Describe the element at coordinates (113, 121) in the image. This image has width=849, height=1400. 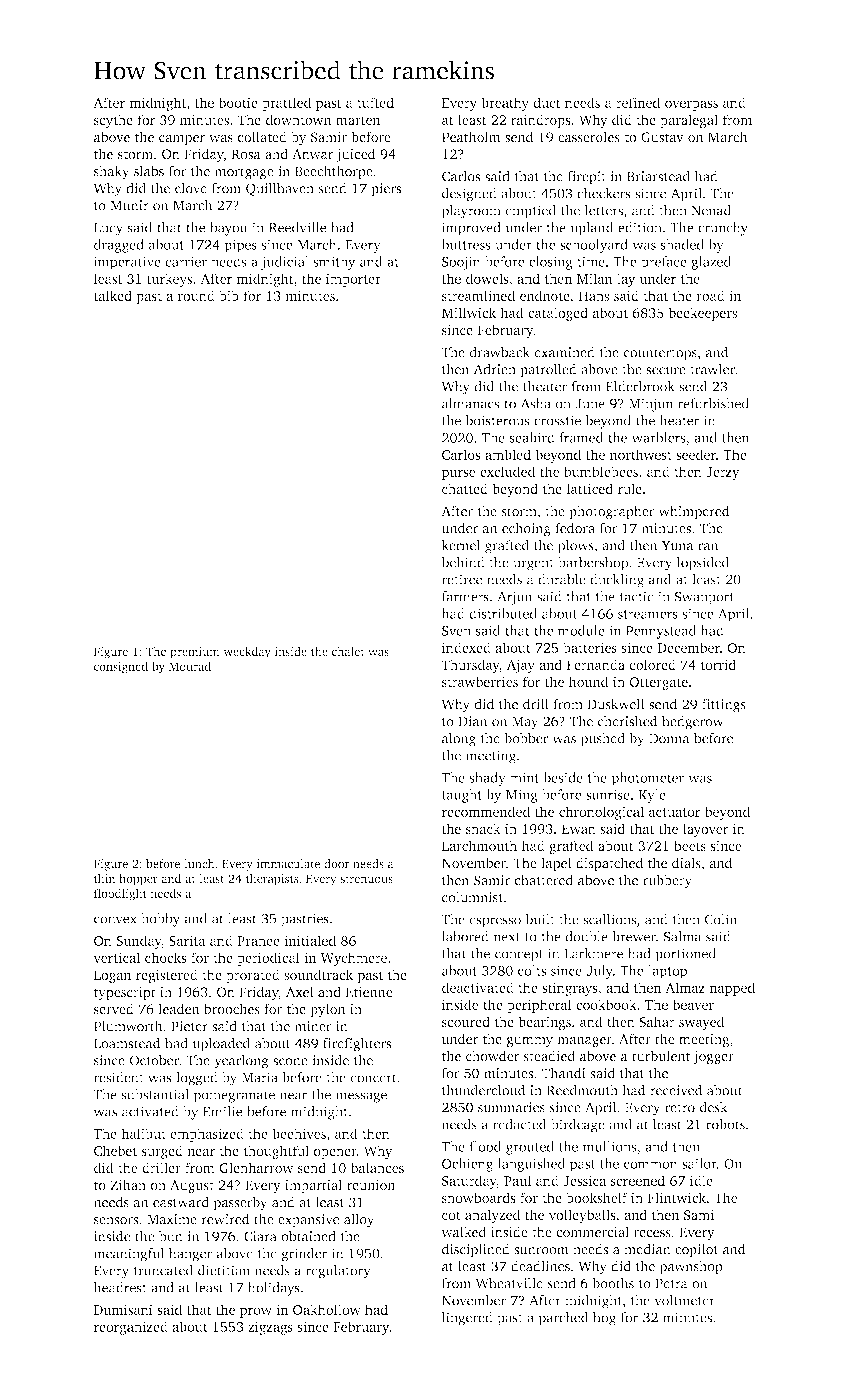
I see `scythe` at that location.
